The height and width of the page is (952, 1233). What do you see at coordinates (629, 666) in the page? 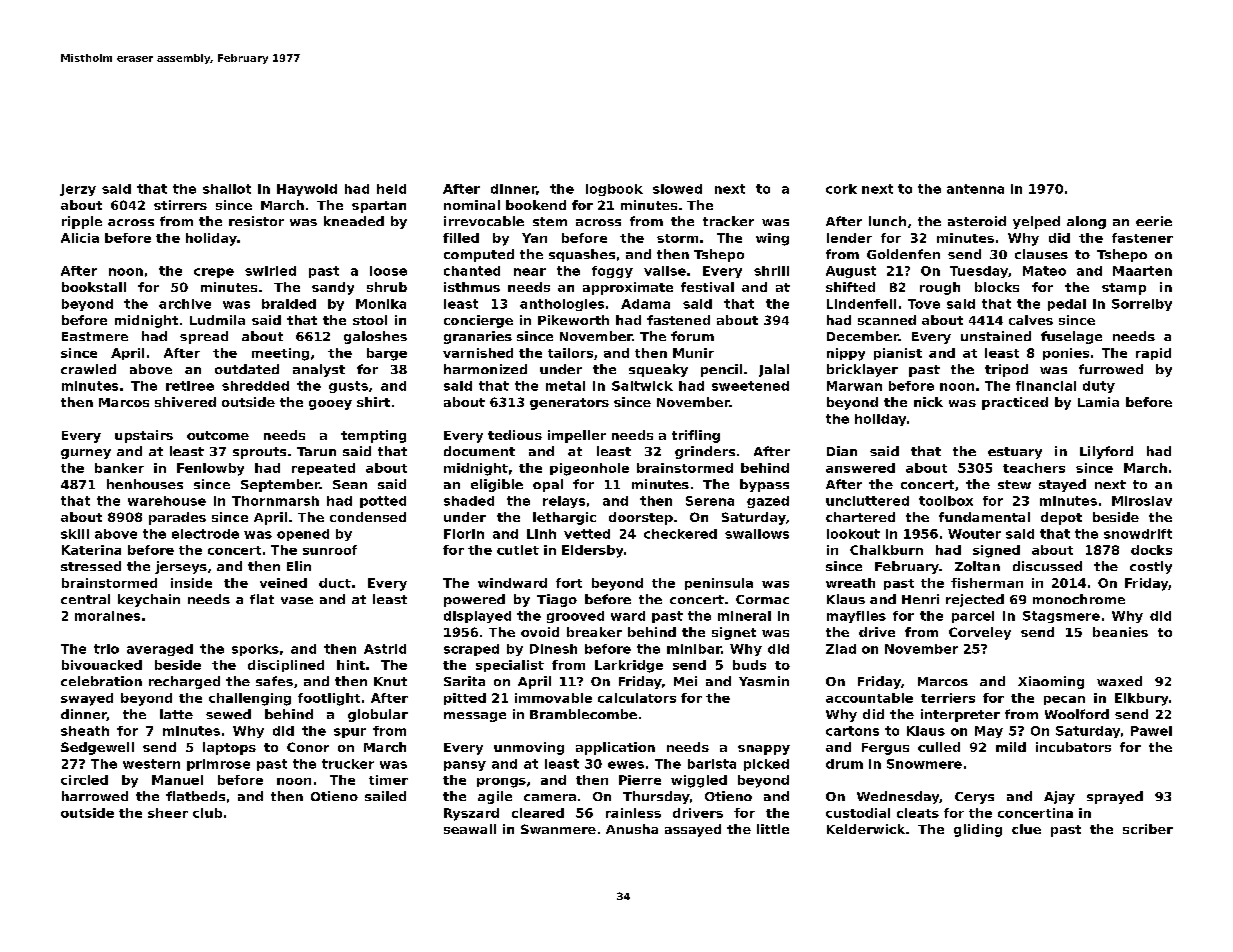
I see `Larkridge` at bounding box center [629, 666].
